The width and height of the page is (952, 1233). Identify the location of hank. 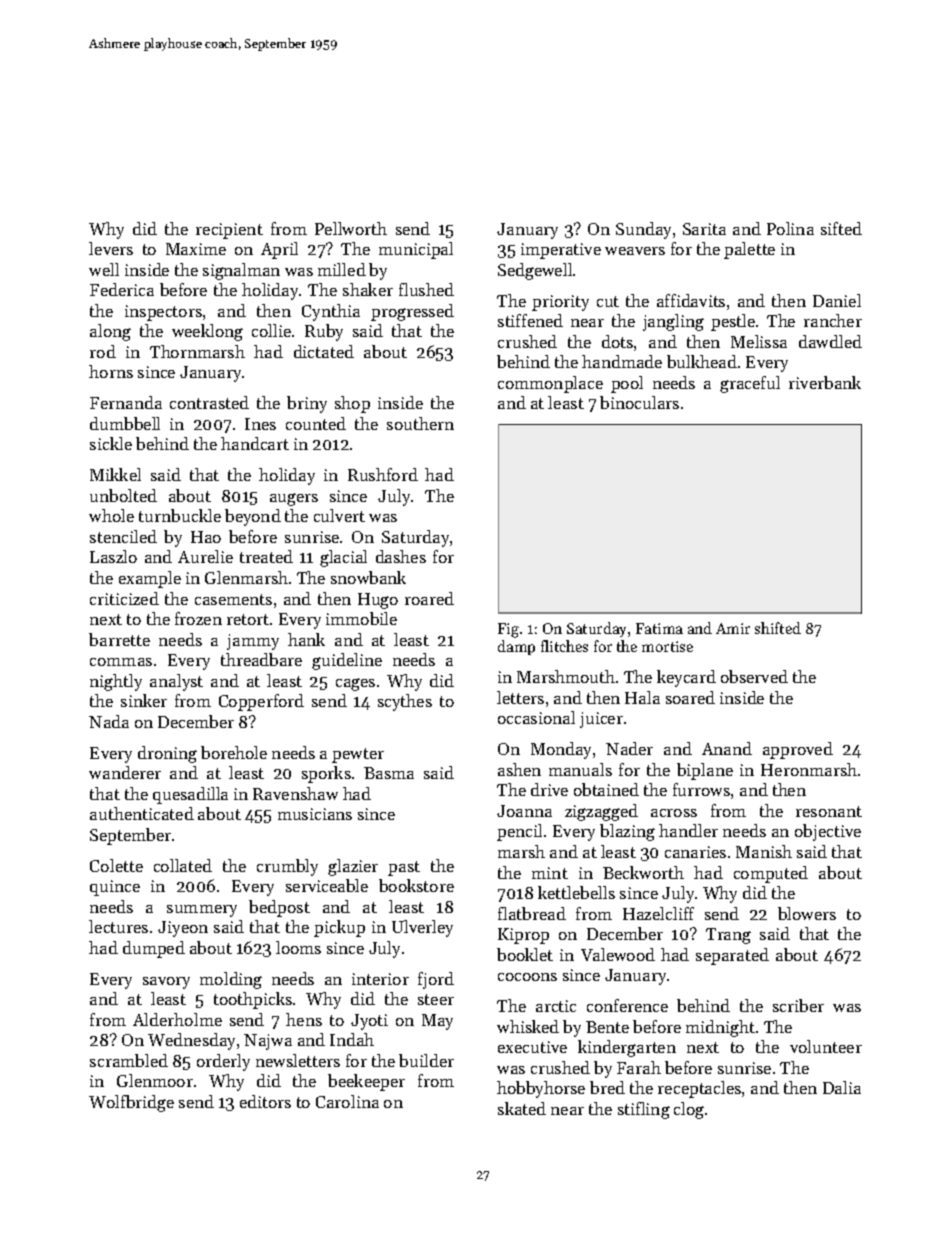
(306, 639).
